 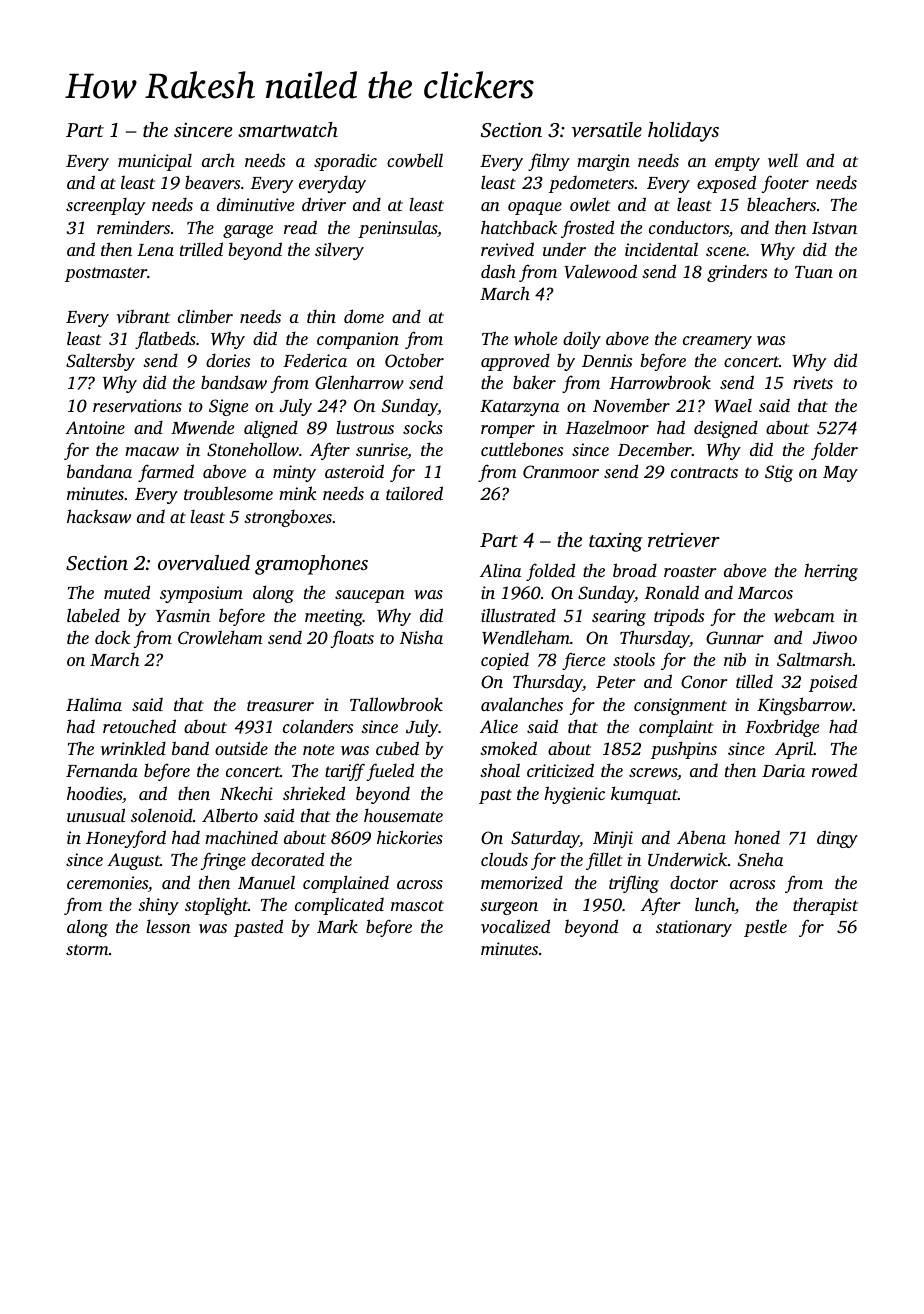 I want to click on kumquat, so click(x=644, y=795).
